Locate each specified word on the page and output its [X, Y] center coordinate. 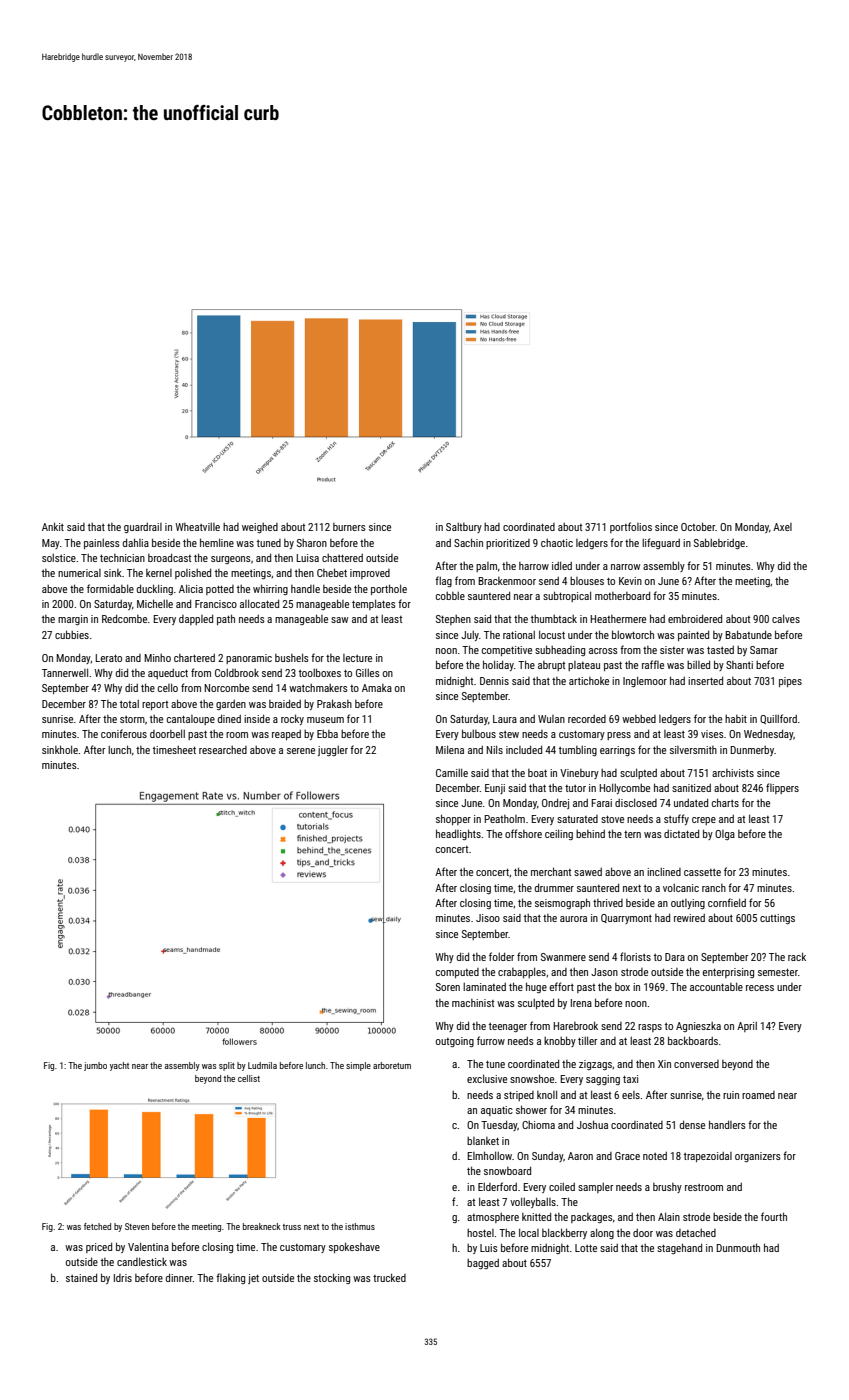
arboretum [392, 1065]
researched [223, 750]
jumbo [95, 1066]
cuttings [777, 919]
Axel [782, 527]
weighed [260, 528]
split [227, 1066]
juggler [333, 751]
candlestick [142, 1261]
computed [457, 973]
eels [631, 1095]
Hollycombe [624, 788]
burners [349, 527]
